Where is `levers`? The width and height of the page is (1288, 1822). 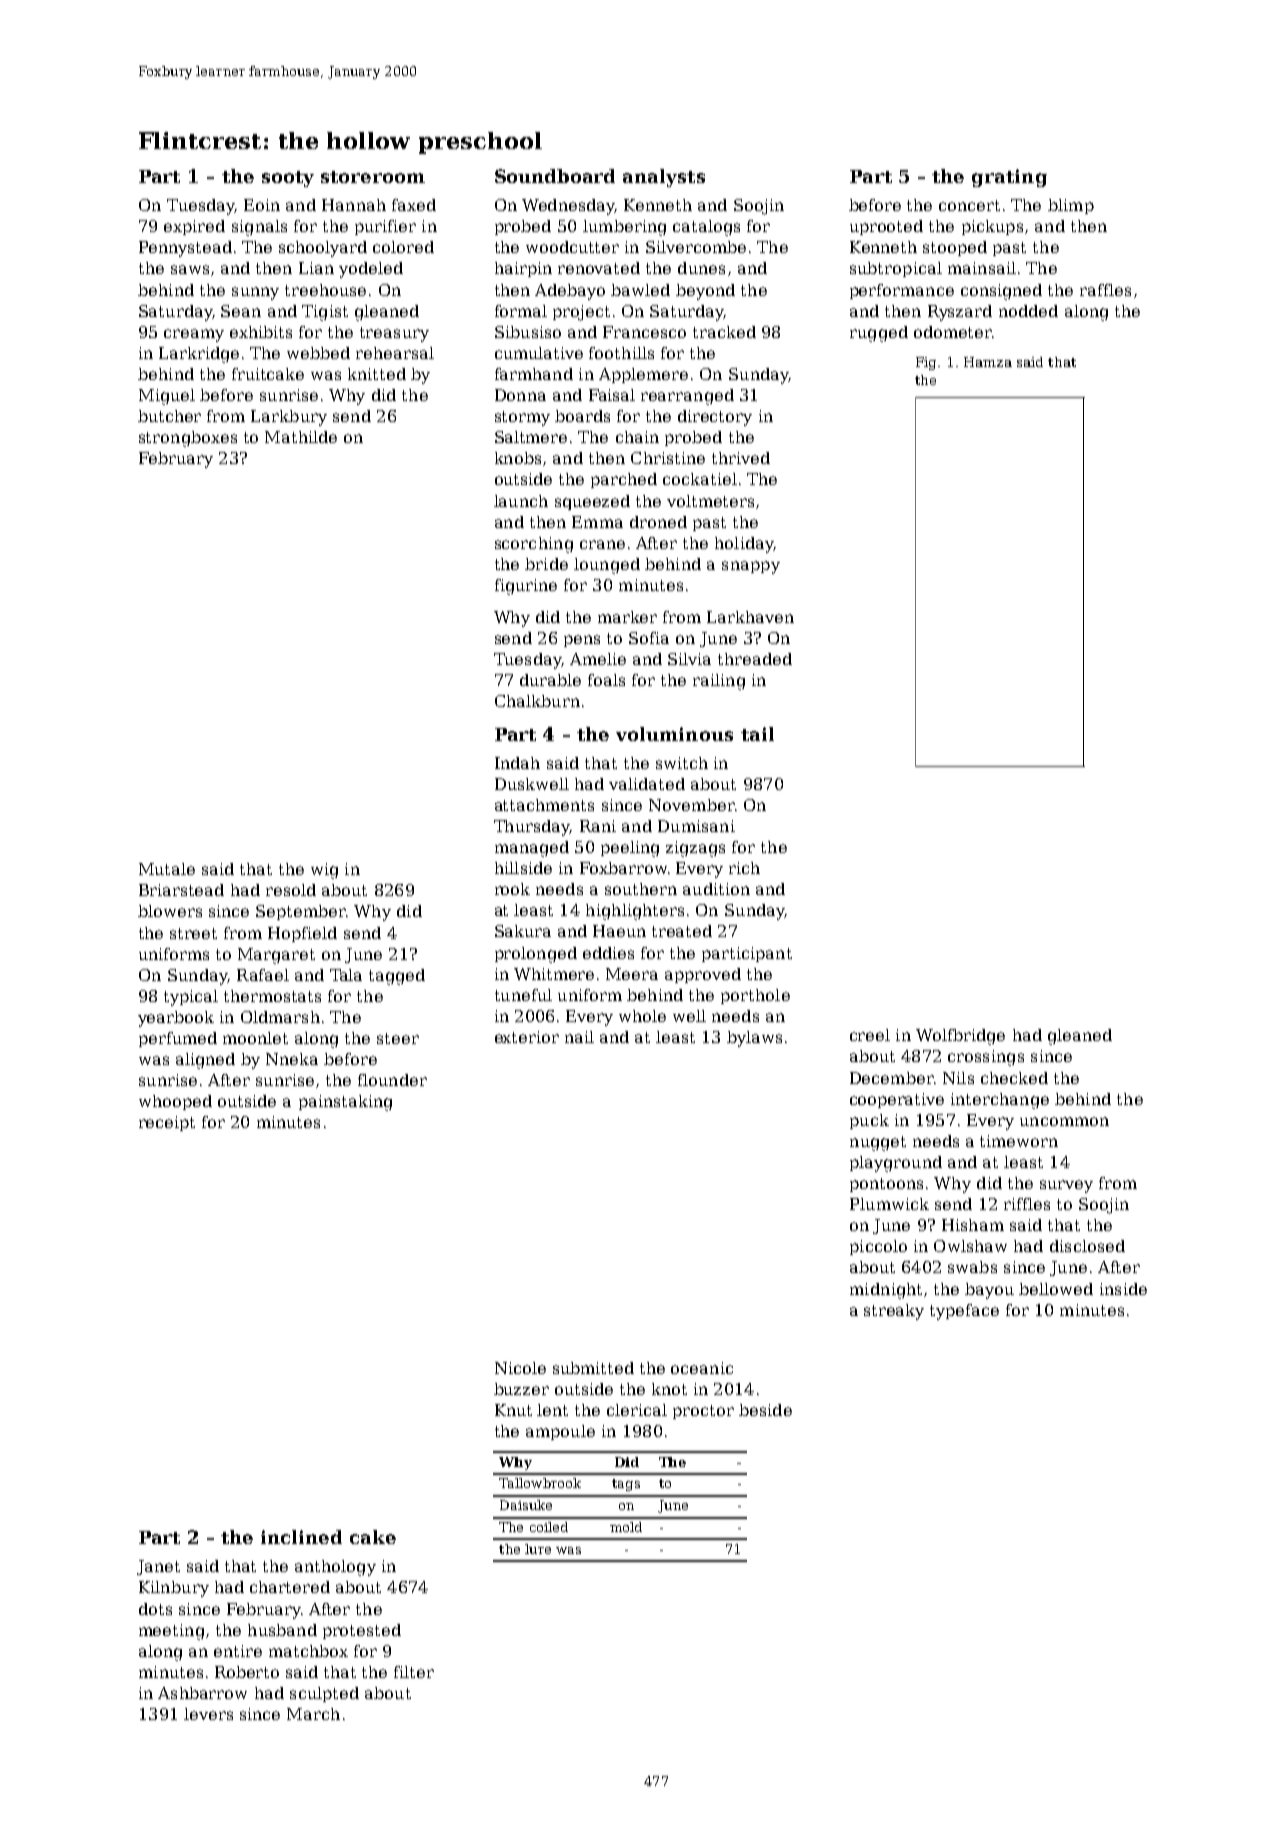
levers is located at coordinates (208, 1714).
